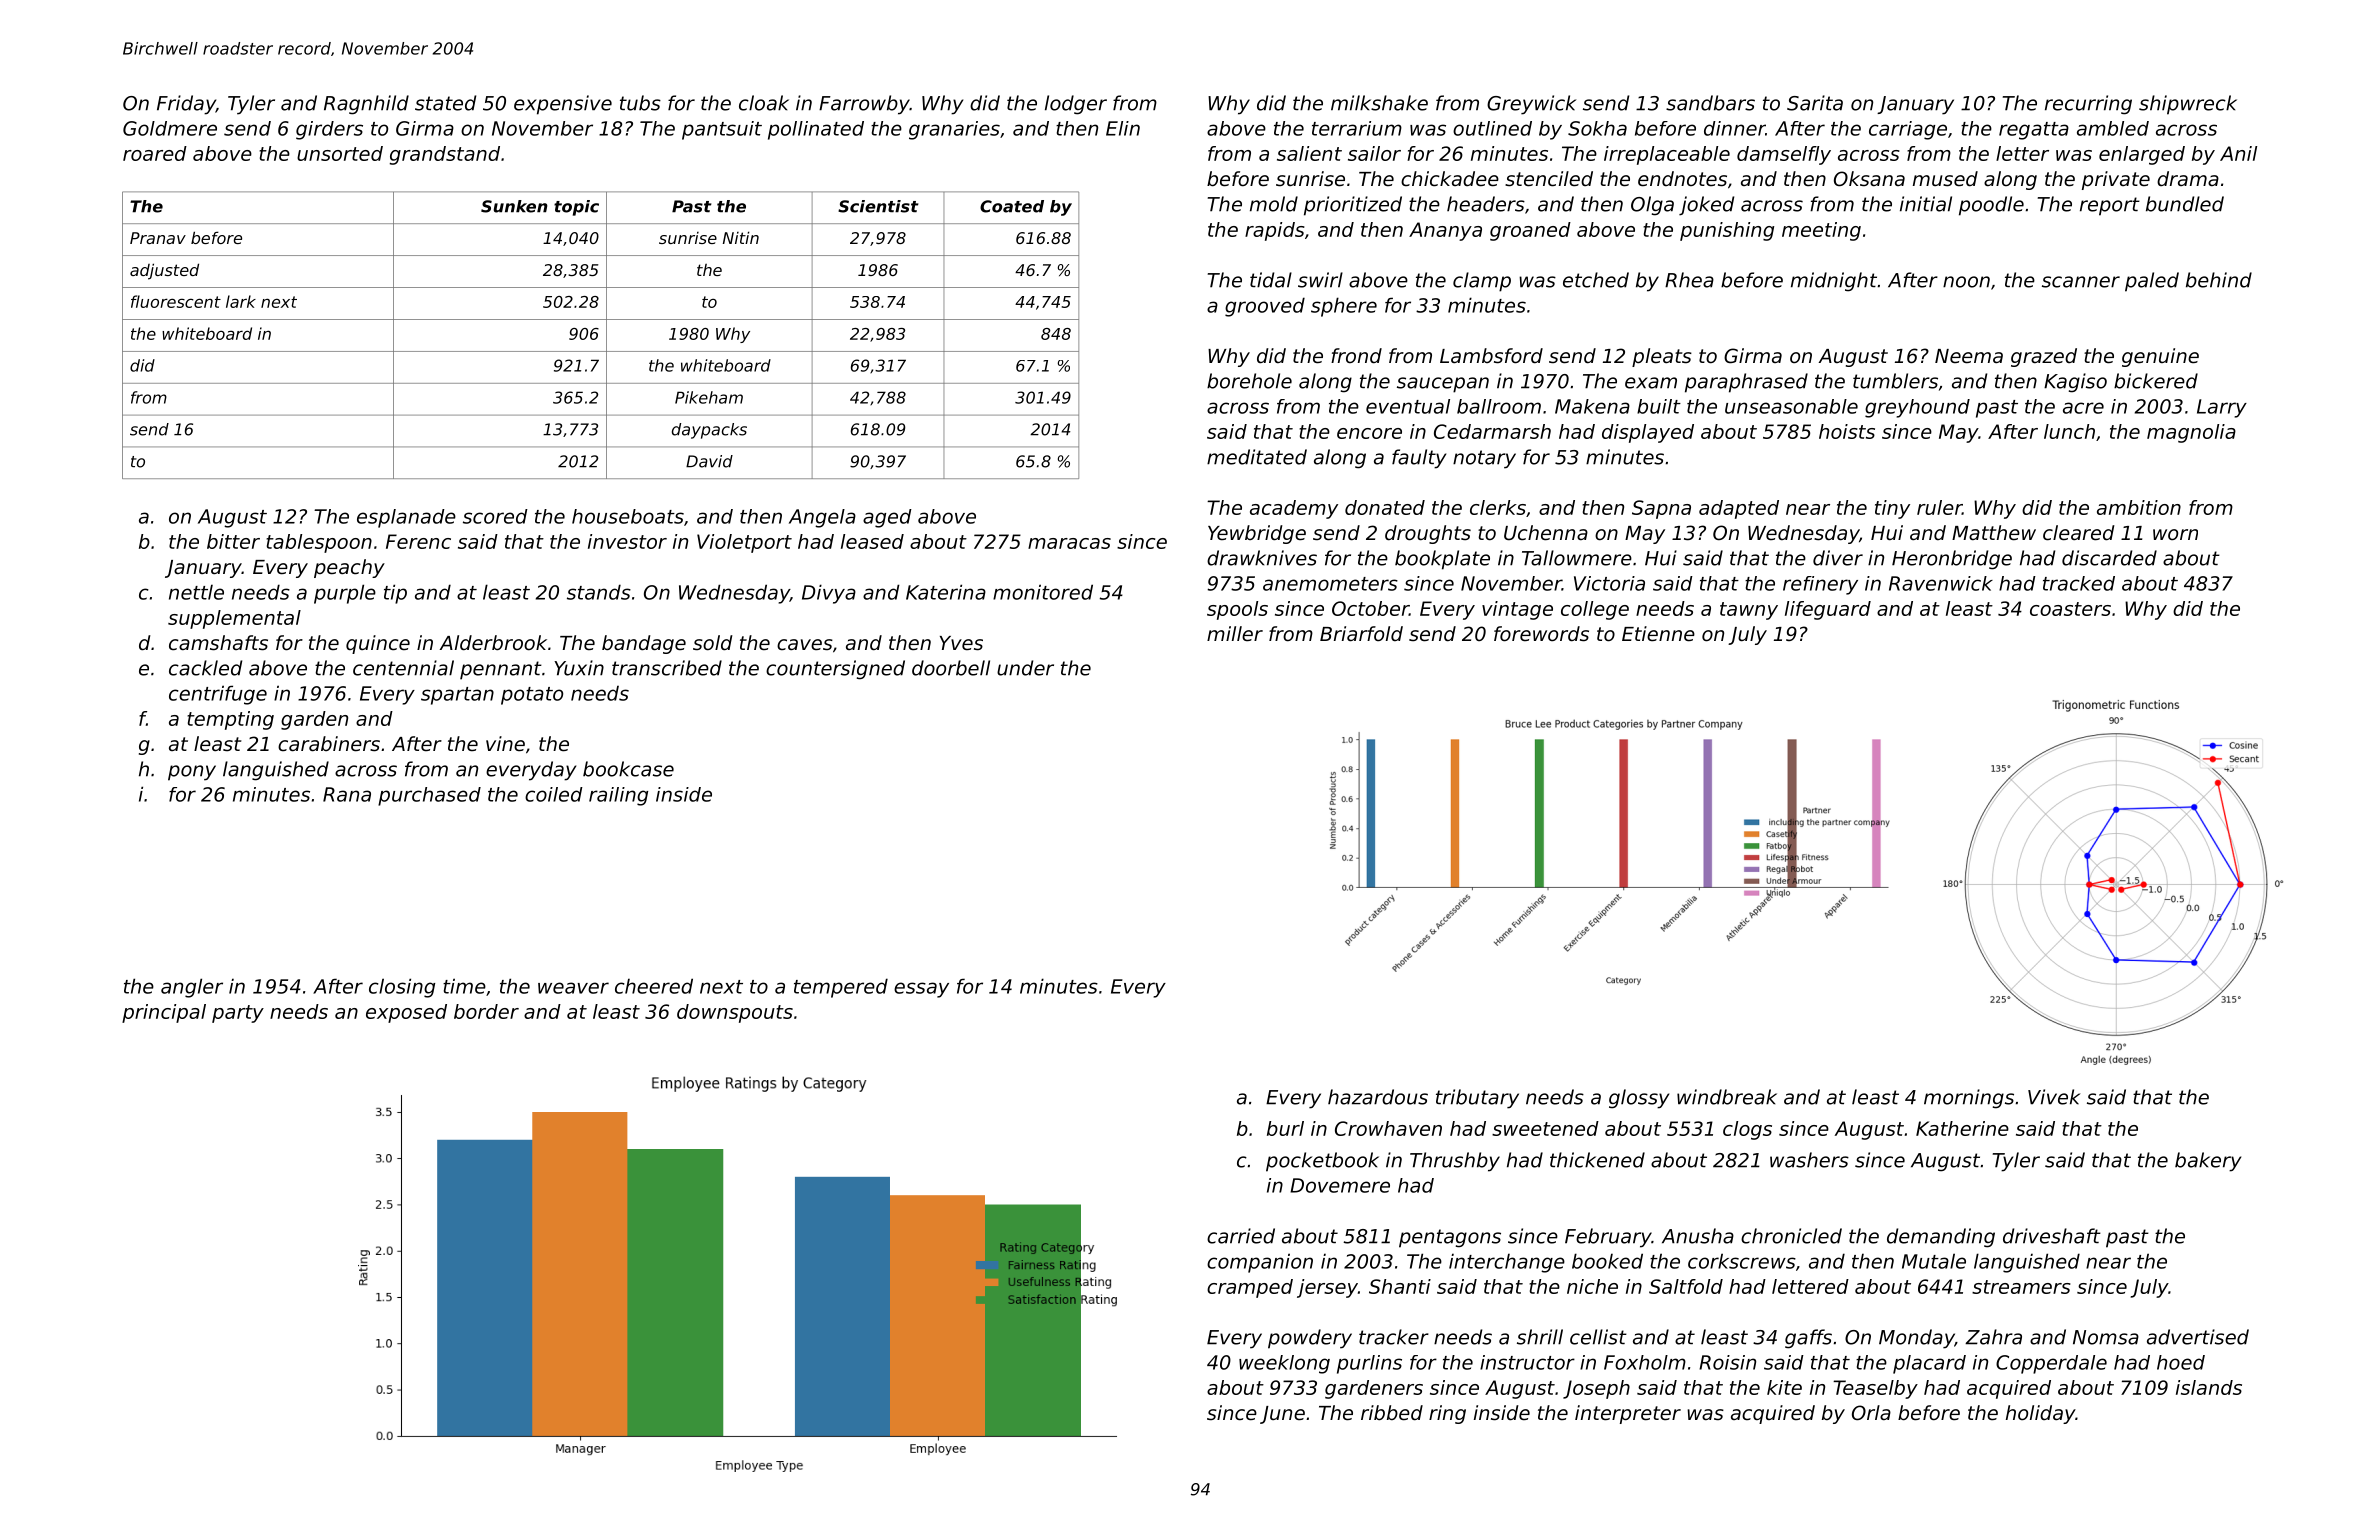  What do you see at coordinates (1443, 385) in the page?
I see `saucepan` at bounding box center [1443, 385].
